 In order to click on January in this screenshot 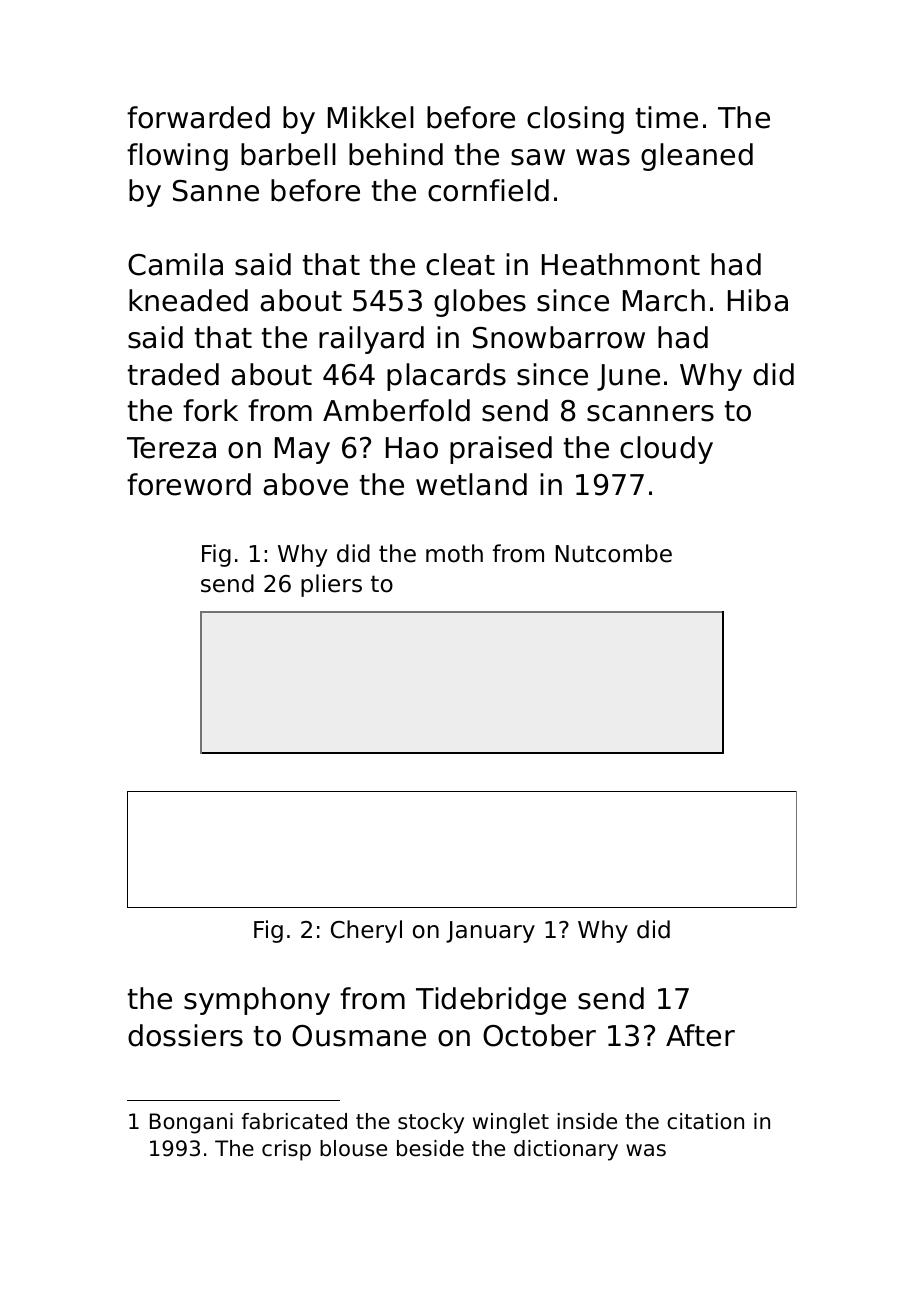, I will do `click(490, 932)`.
